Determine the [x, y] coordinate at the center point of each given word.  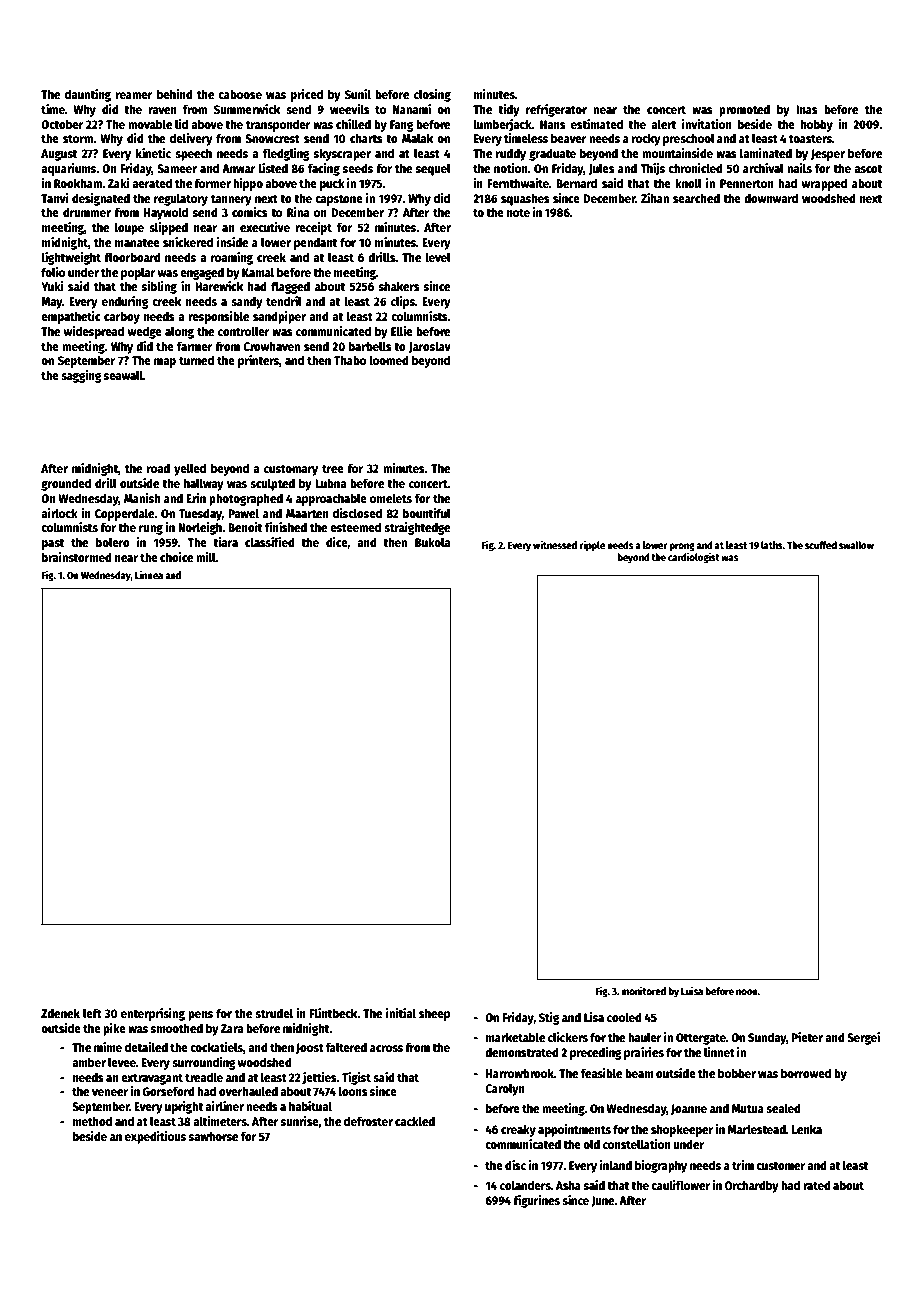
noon [747, 992]
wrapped [824, 184]
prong [682, 547]
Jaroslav [430, 347]
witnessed [555, 544]
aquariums [68, 169]
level [438, 257]
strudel [274, 1013]
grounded [66, 484]
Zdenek [60, 1013]
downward [771, 198]
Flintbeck [334, 1013]
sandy [247, 302]
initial [401, 1013]
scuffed [821, 545]
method [92, 1121]
